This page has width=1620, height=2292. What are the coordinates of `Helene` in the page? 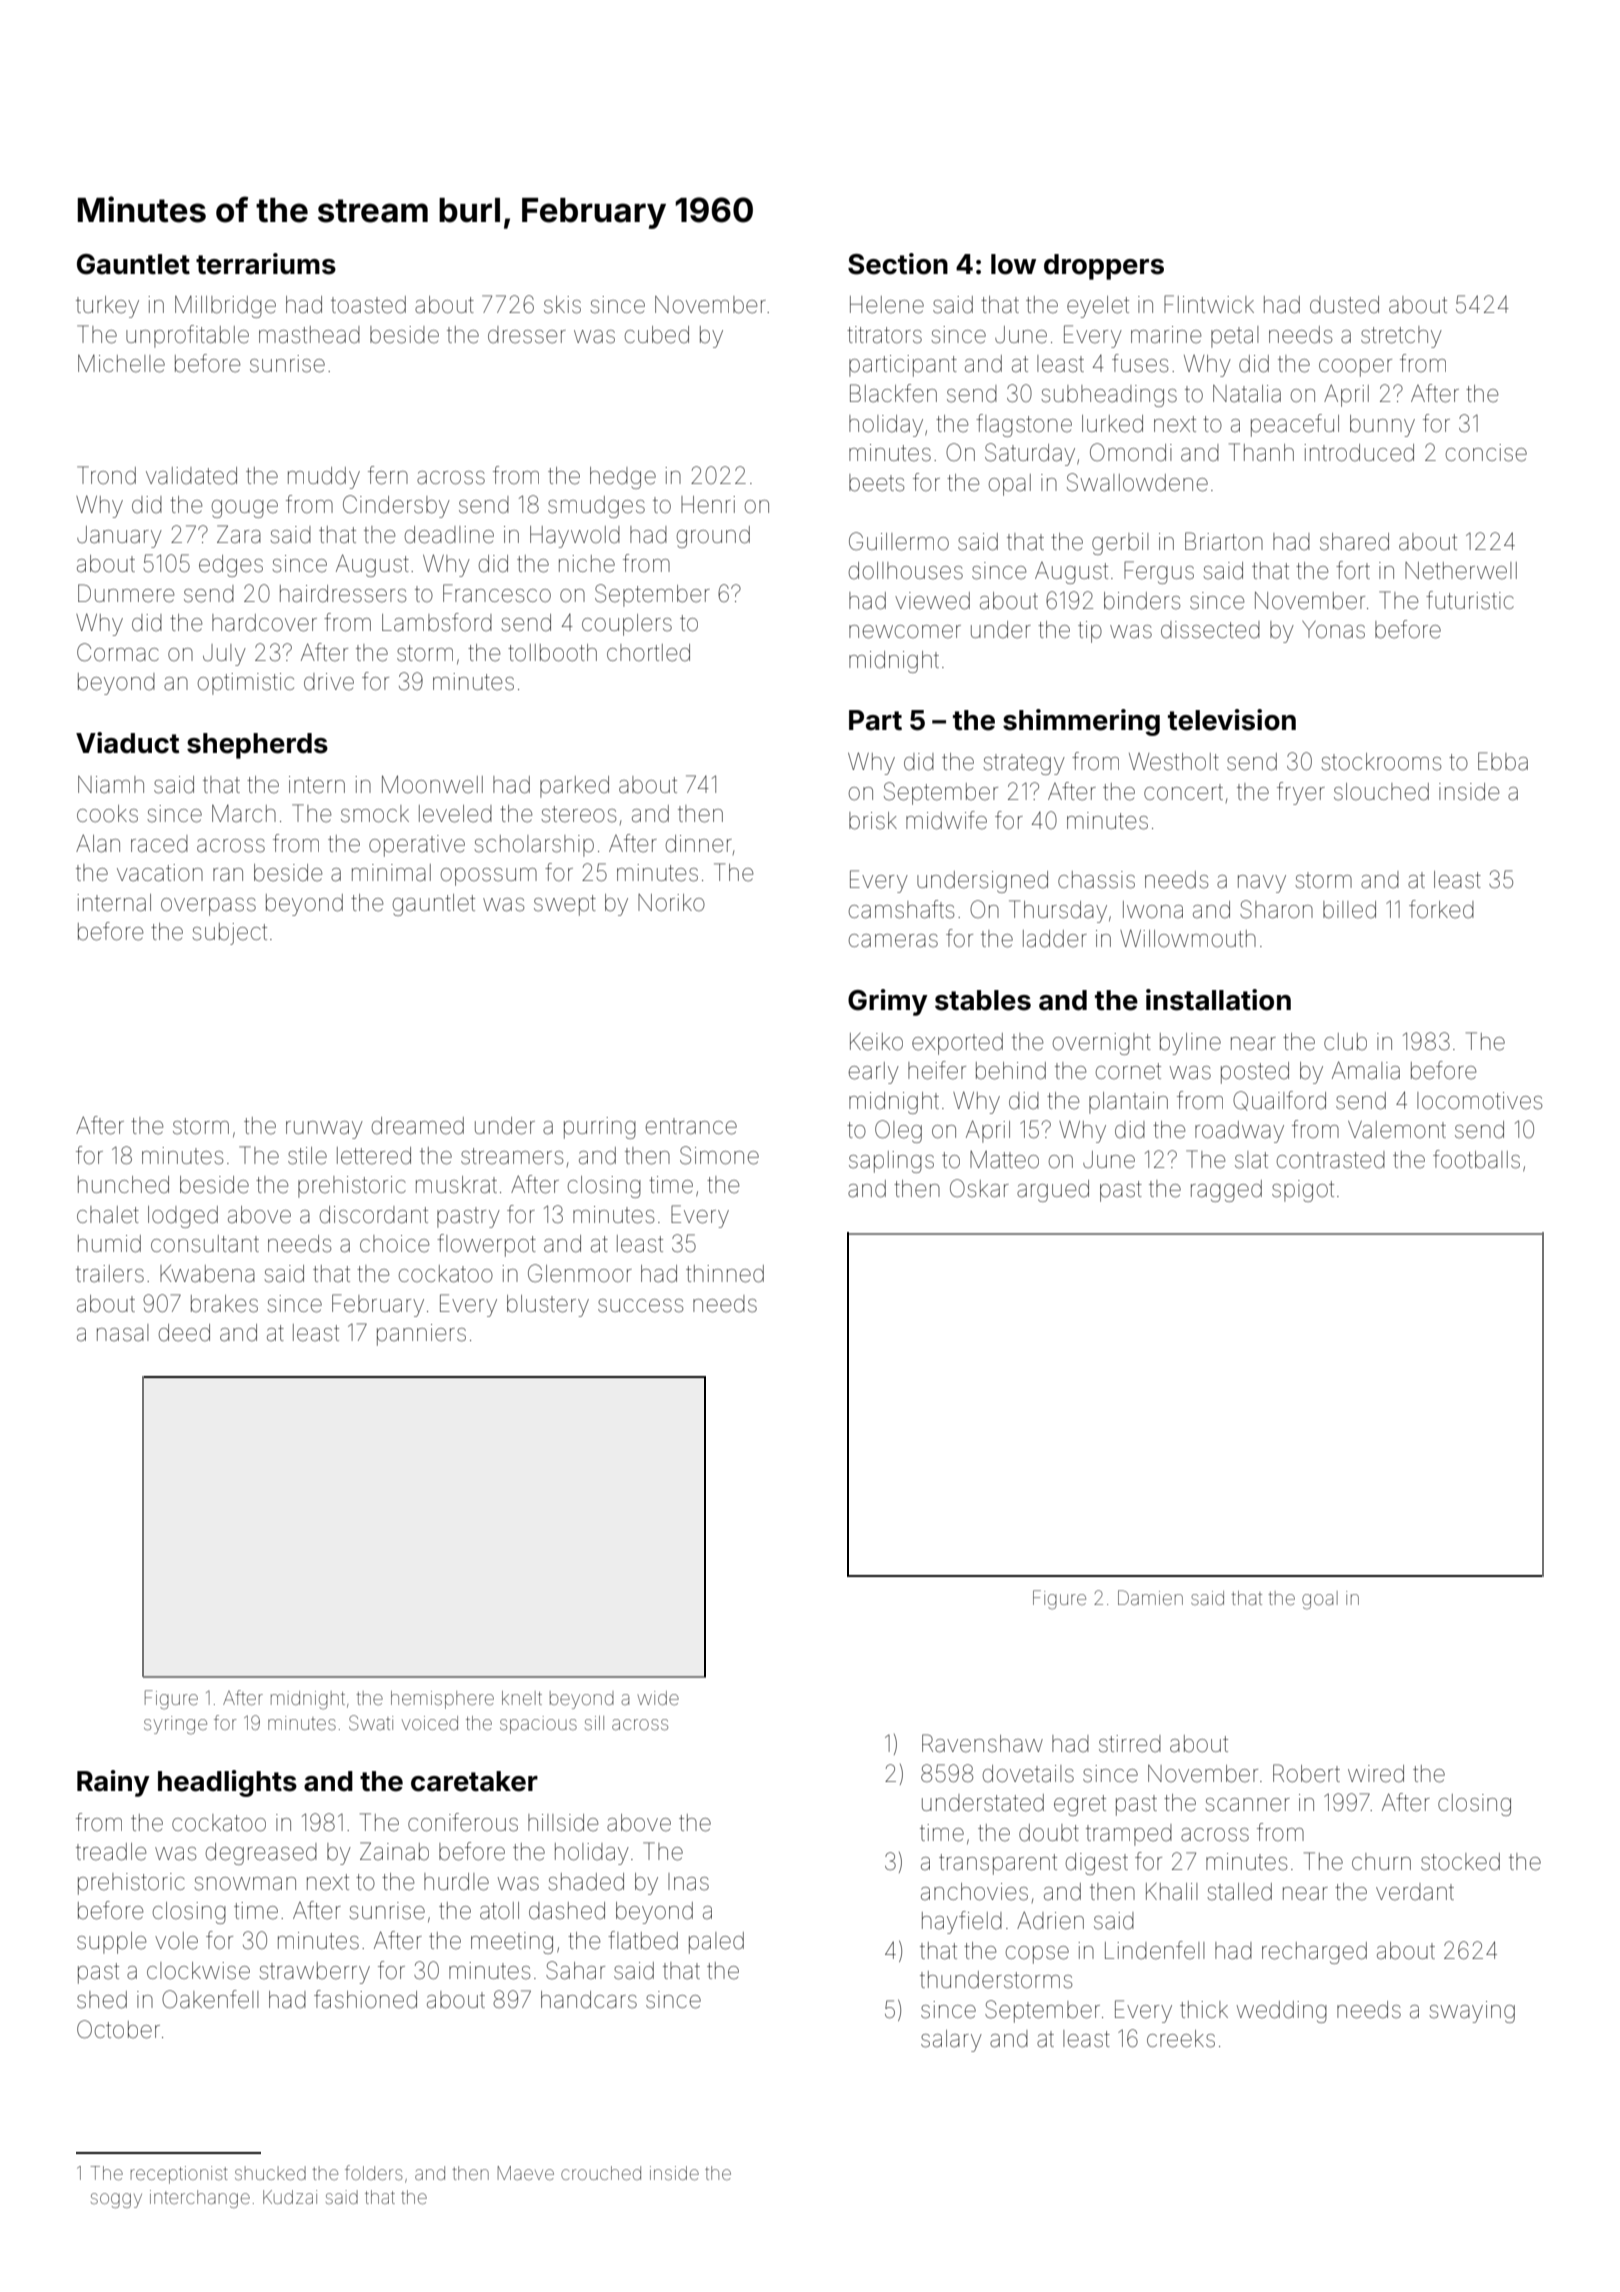 It's located at (887, 305).
